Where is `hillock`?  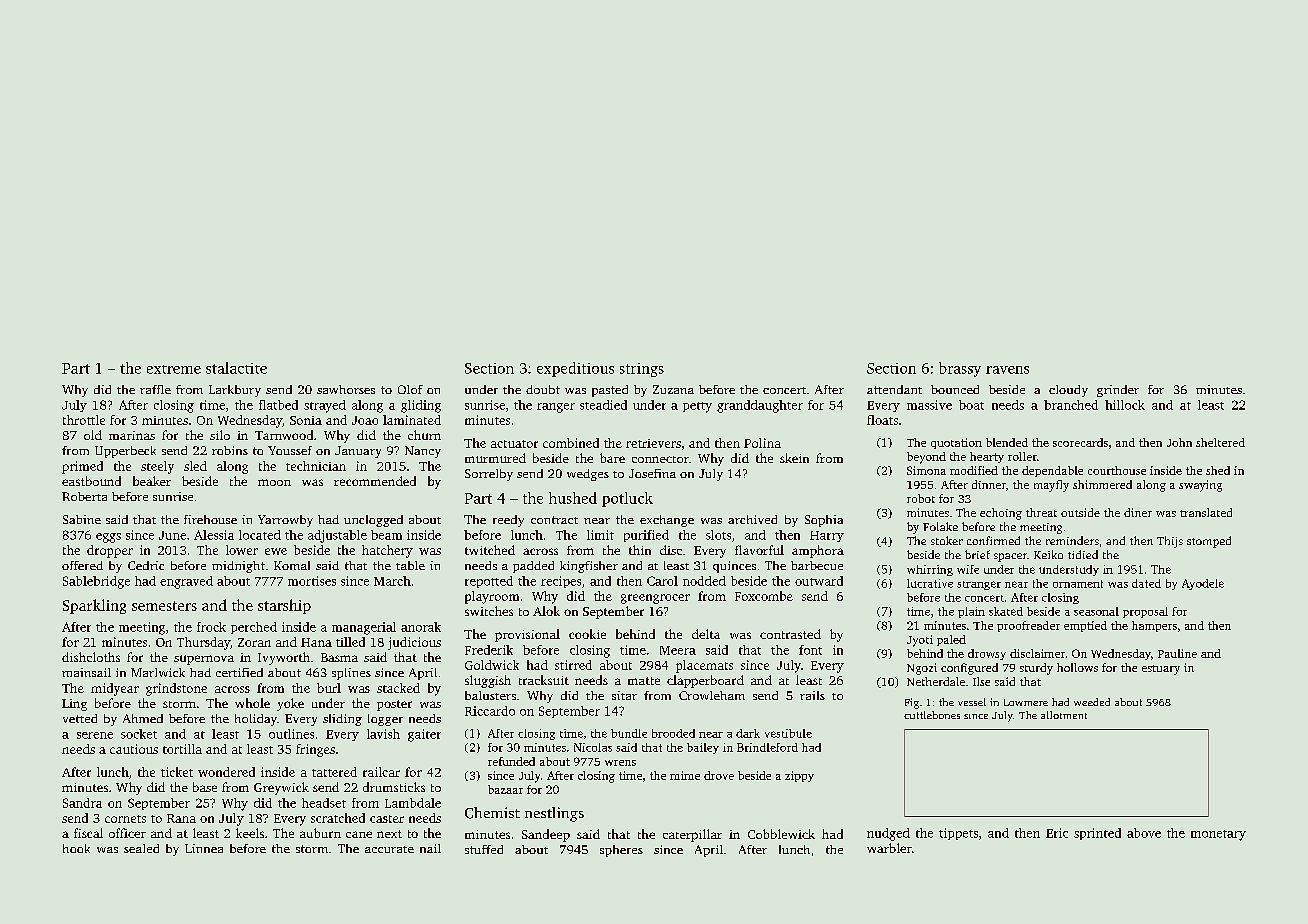 hillock is located at coordinates (1125, 405).
